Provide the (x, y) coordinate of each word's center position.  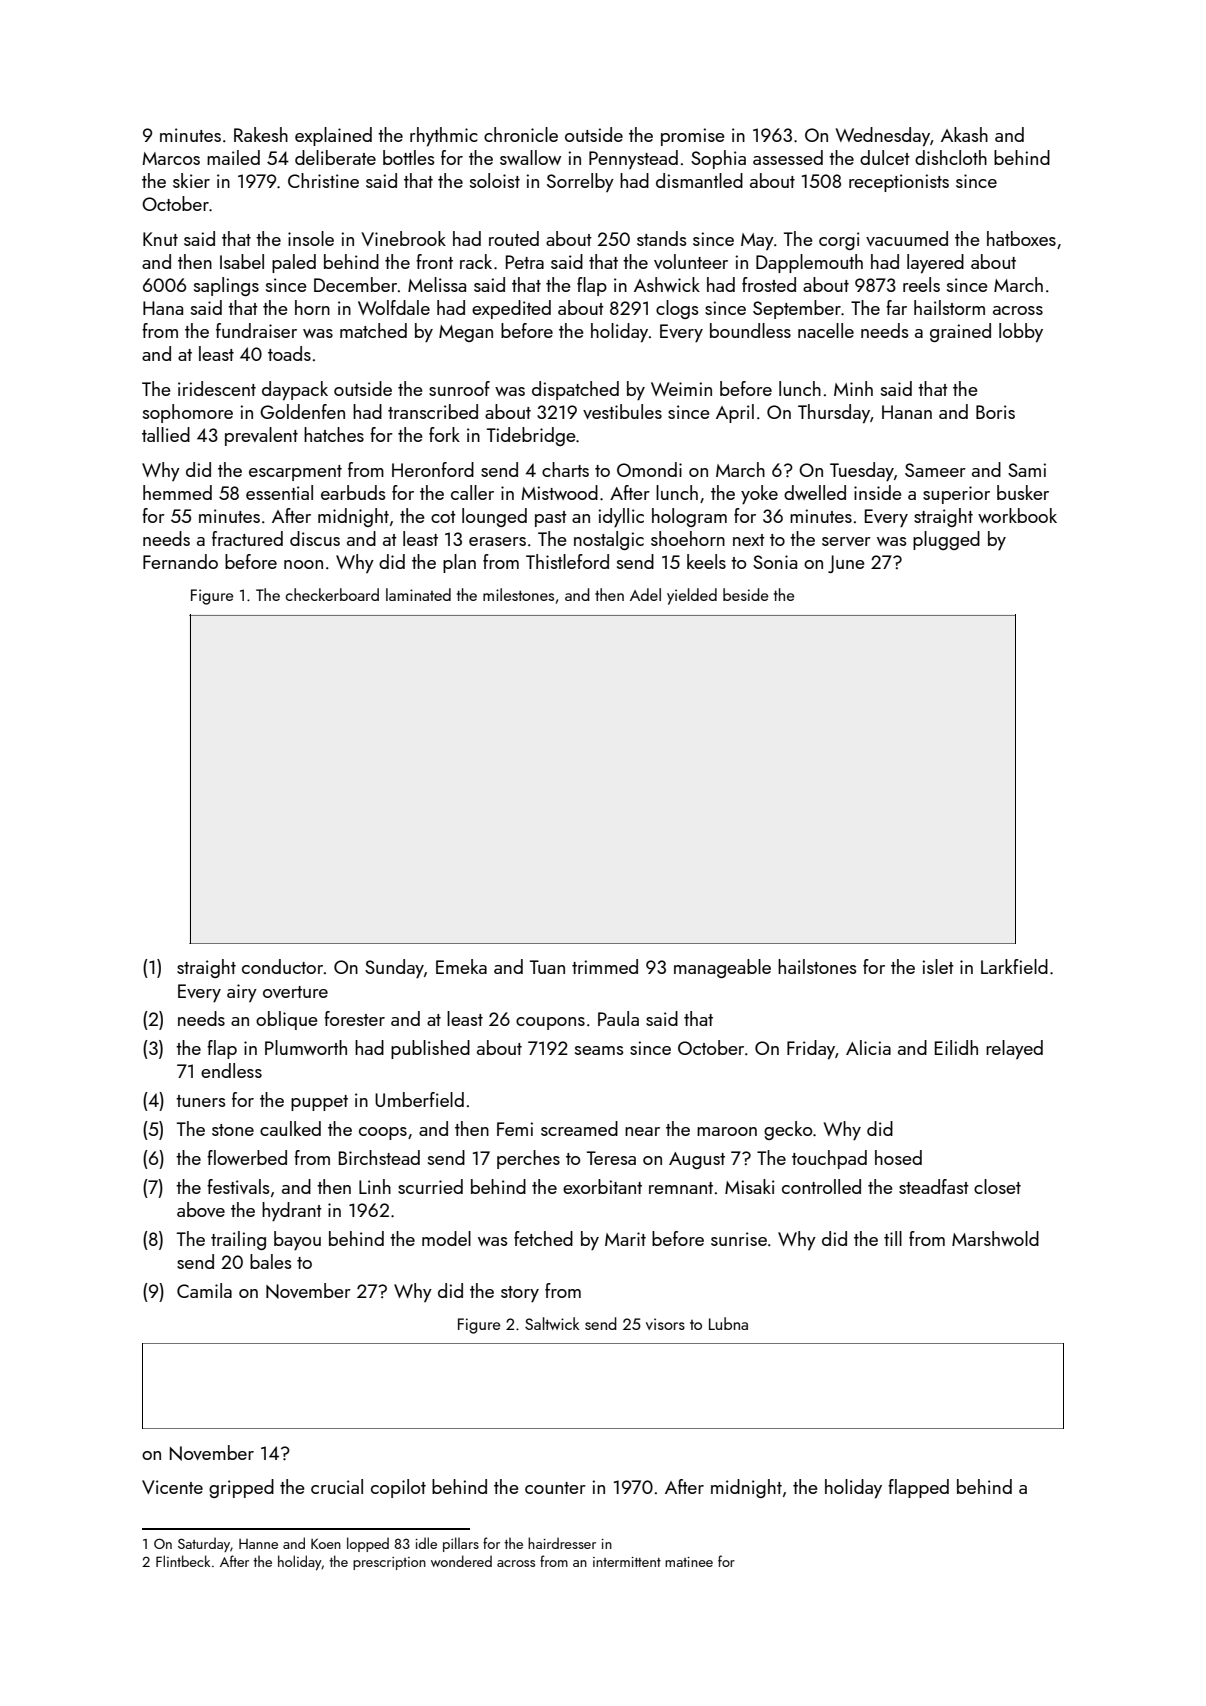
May (757, 241)
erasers (497, 541)
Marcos (171, 158)
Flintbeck (183, 1561)
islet (938, 966)
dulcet (885, 157)
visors (665, 1324)
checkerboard (332, 594)
